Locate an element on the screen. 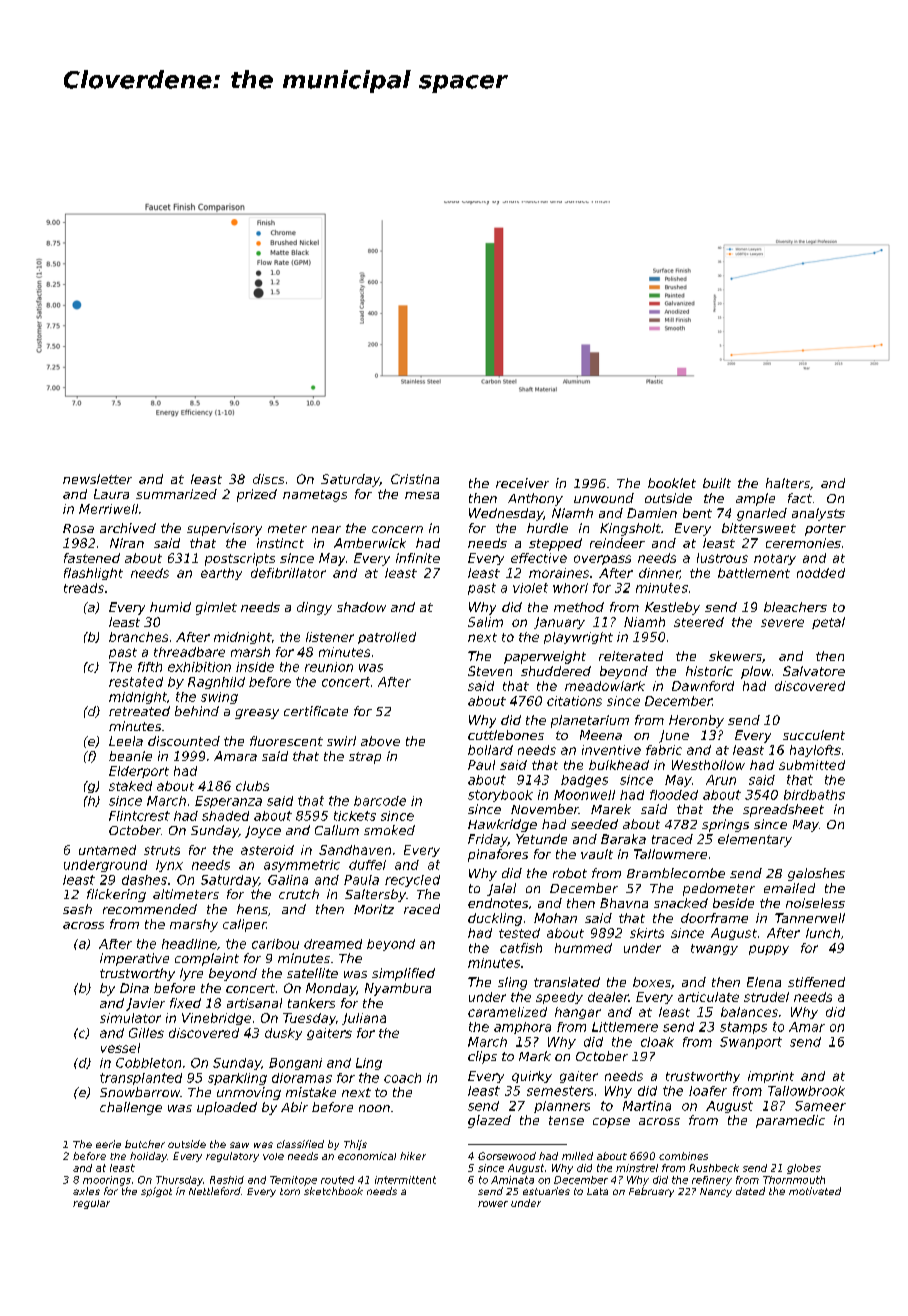  Nancy is located at coordinates (716, 1192).
